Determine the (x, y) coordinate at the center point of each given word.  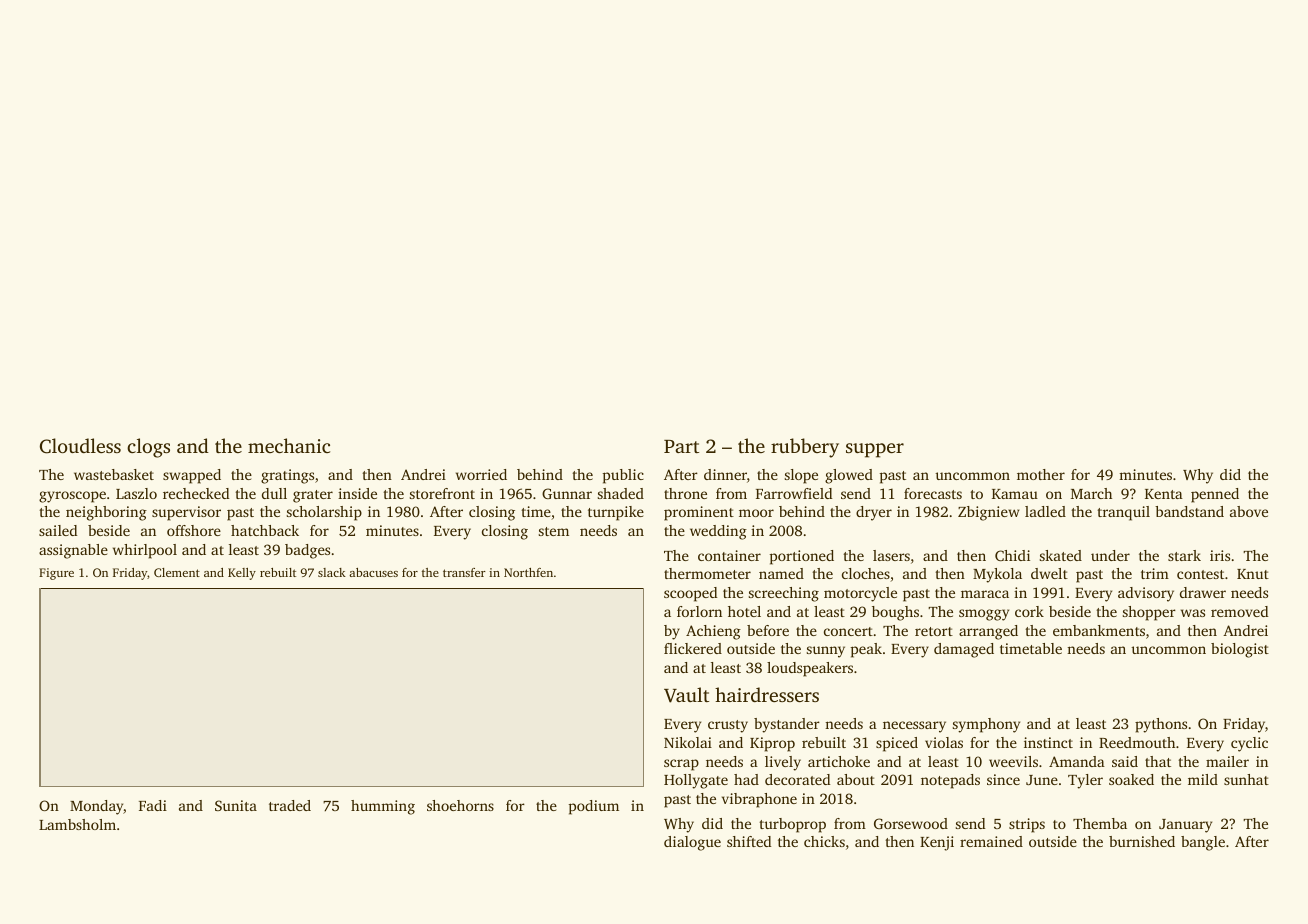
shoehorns (460, 805)
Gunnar (567, 493)
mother (1041, 474)
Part (681, 446)
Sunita (236, 805)
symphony (986, 725)
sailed (58, 530)
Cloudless (80, 446)
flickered (693, 648)
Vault (686, 695)
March (1091, 493)
